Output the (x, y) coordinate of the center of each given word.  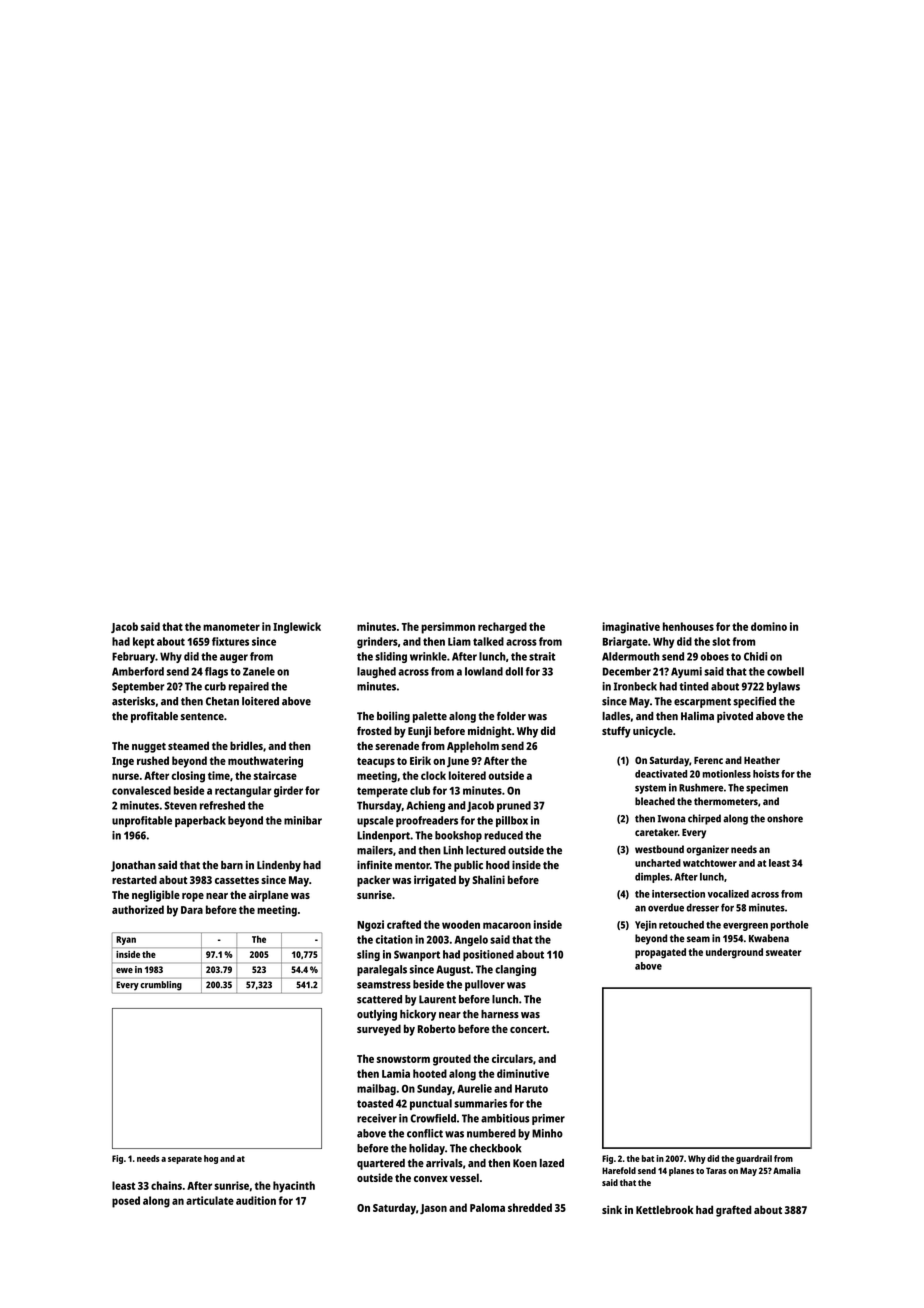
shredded (530, 1207)
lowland (484, 671)
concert (528, 1029)
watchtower (710, 863)
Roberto (437, 1028)
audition (256, 1200)
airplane (269, 896)
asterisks (133, 701)
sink (612, 1209)
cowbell (785, 671)
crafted (404, 924)
